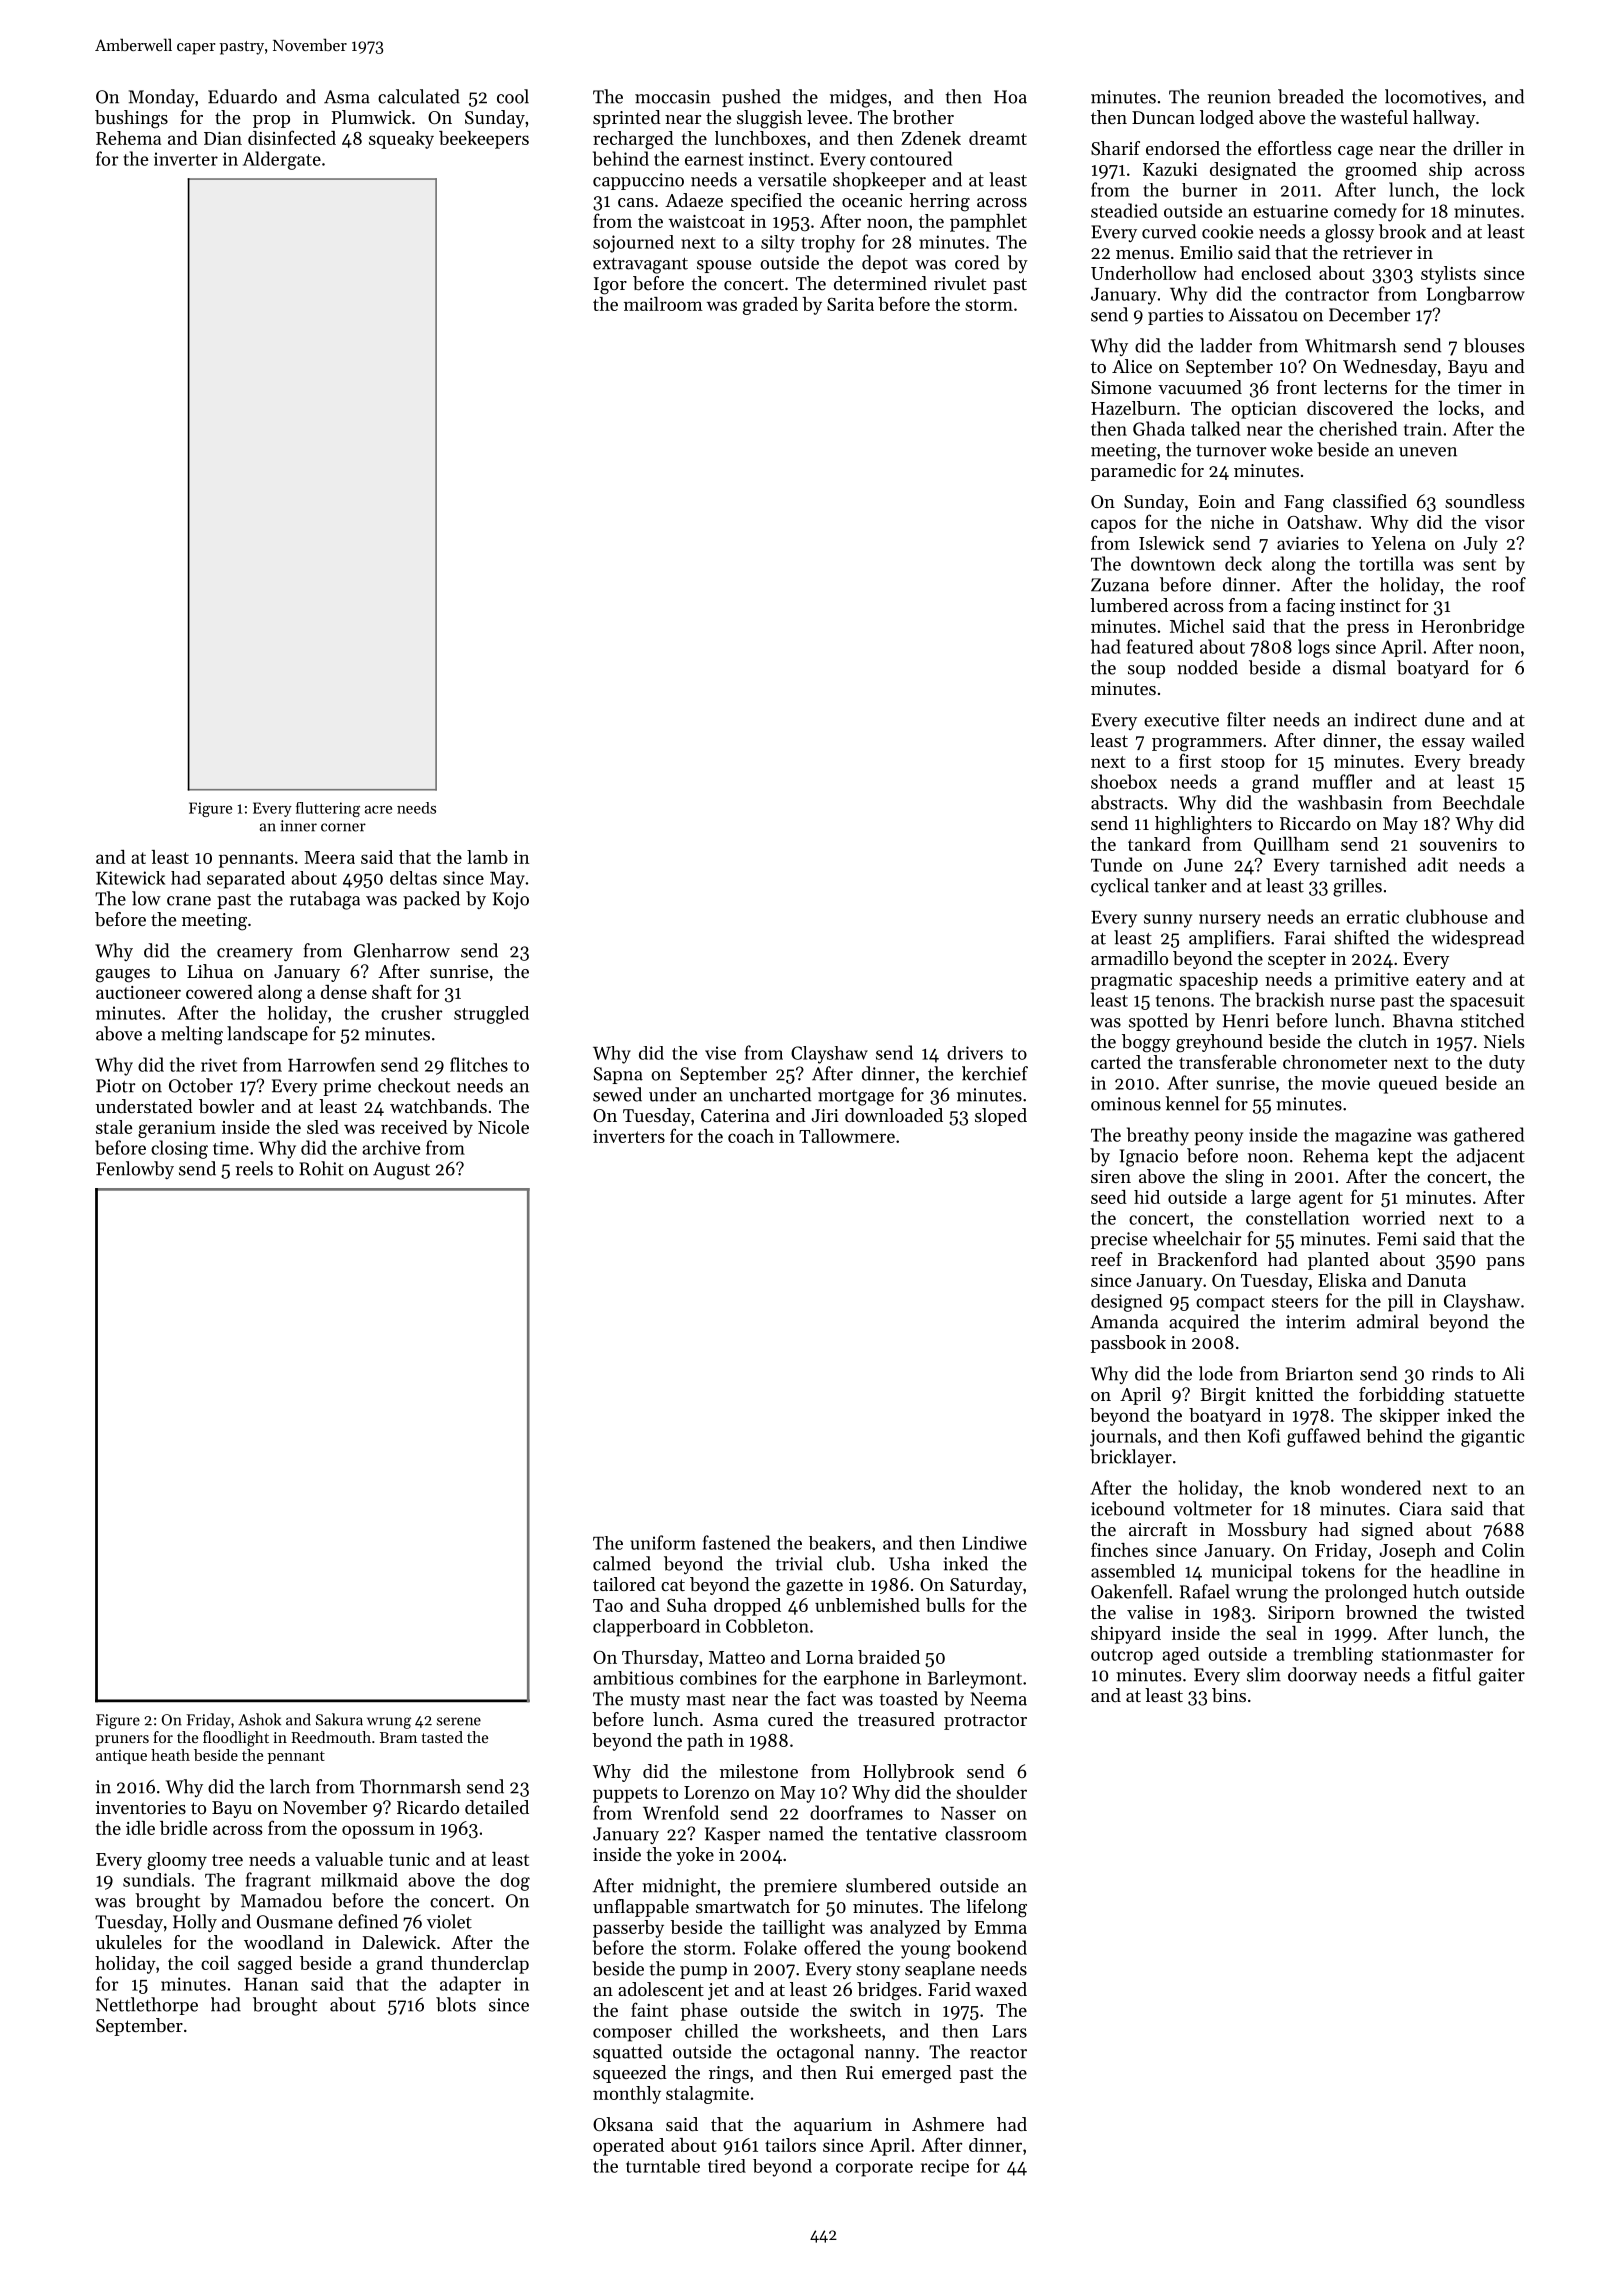 The image size is (1620, 2292). What do you see at coordinates (162, 98) in the screenshot?
I see `Monday` at bounding box center [162, 98].
